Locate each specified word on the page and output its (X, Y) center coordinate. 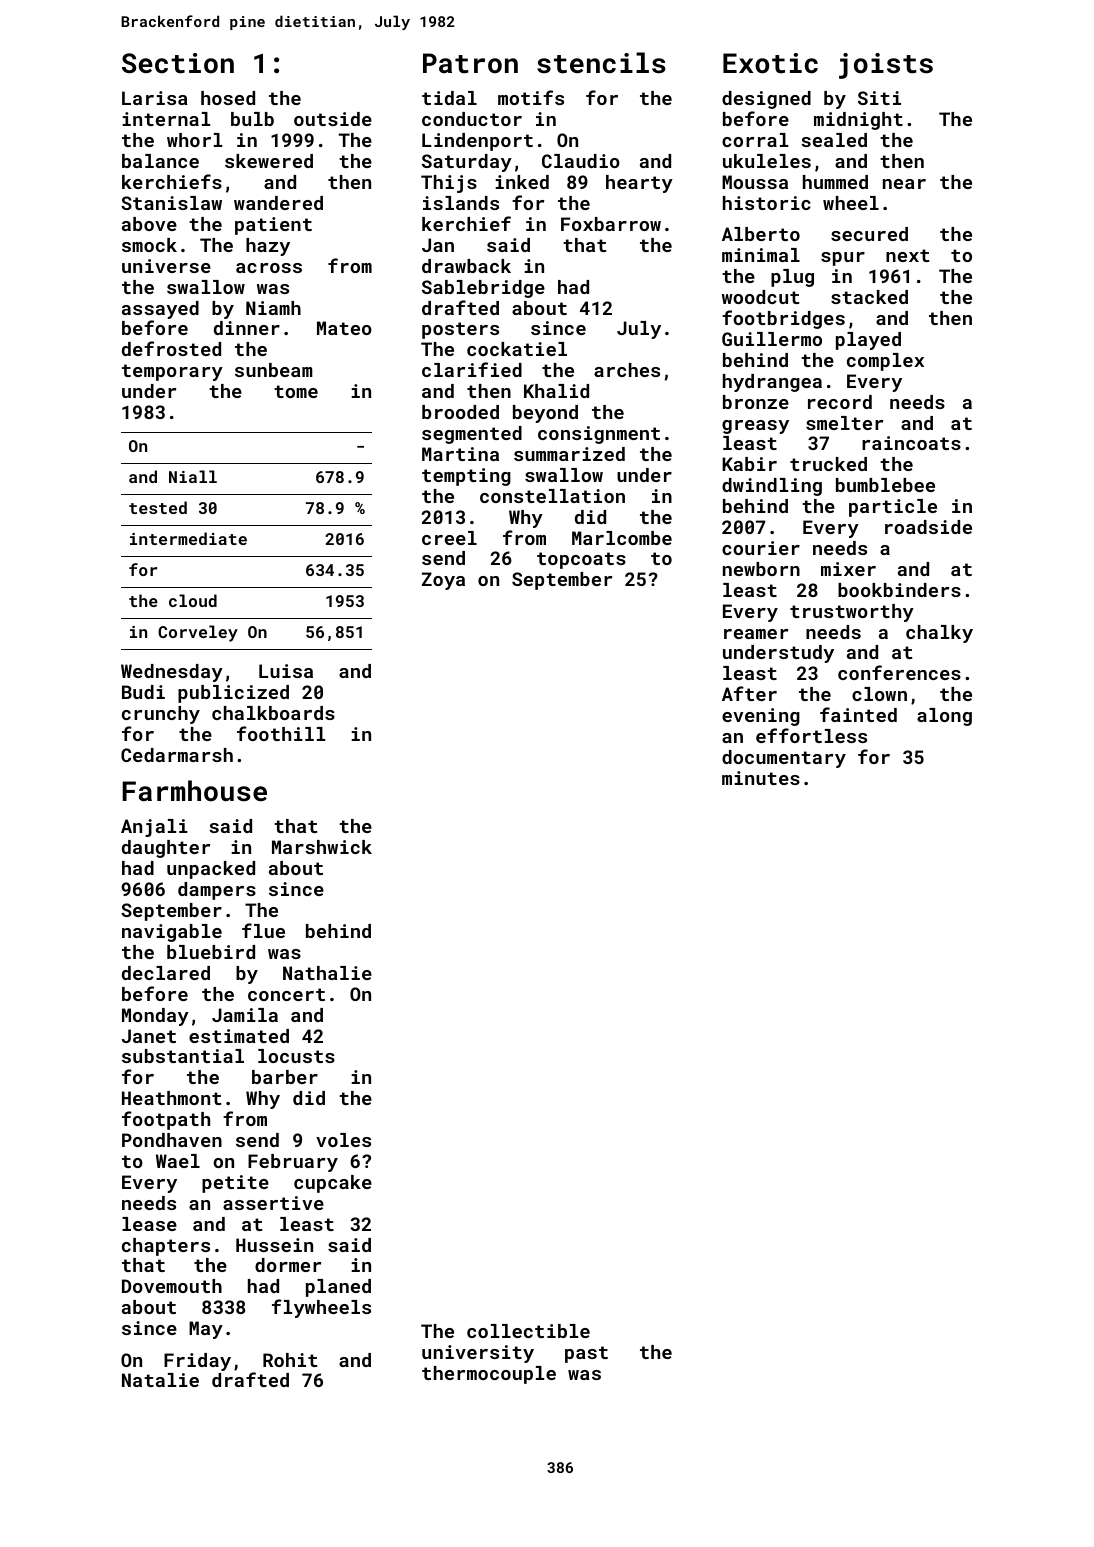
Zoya (443, 581)
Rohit (290, 1360)
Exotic (770, 63)
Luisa (286, 671)
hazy (268, 247)
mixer (848, 569)
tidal (449, 98)
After (749, 693)
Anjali (154, 828)
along (944, 717)
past (586, 1354)
